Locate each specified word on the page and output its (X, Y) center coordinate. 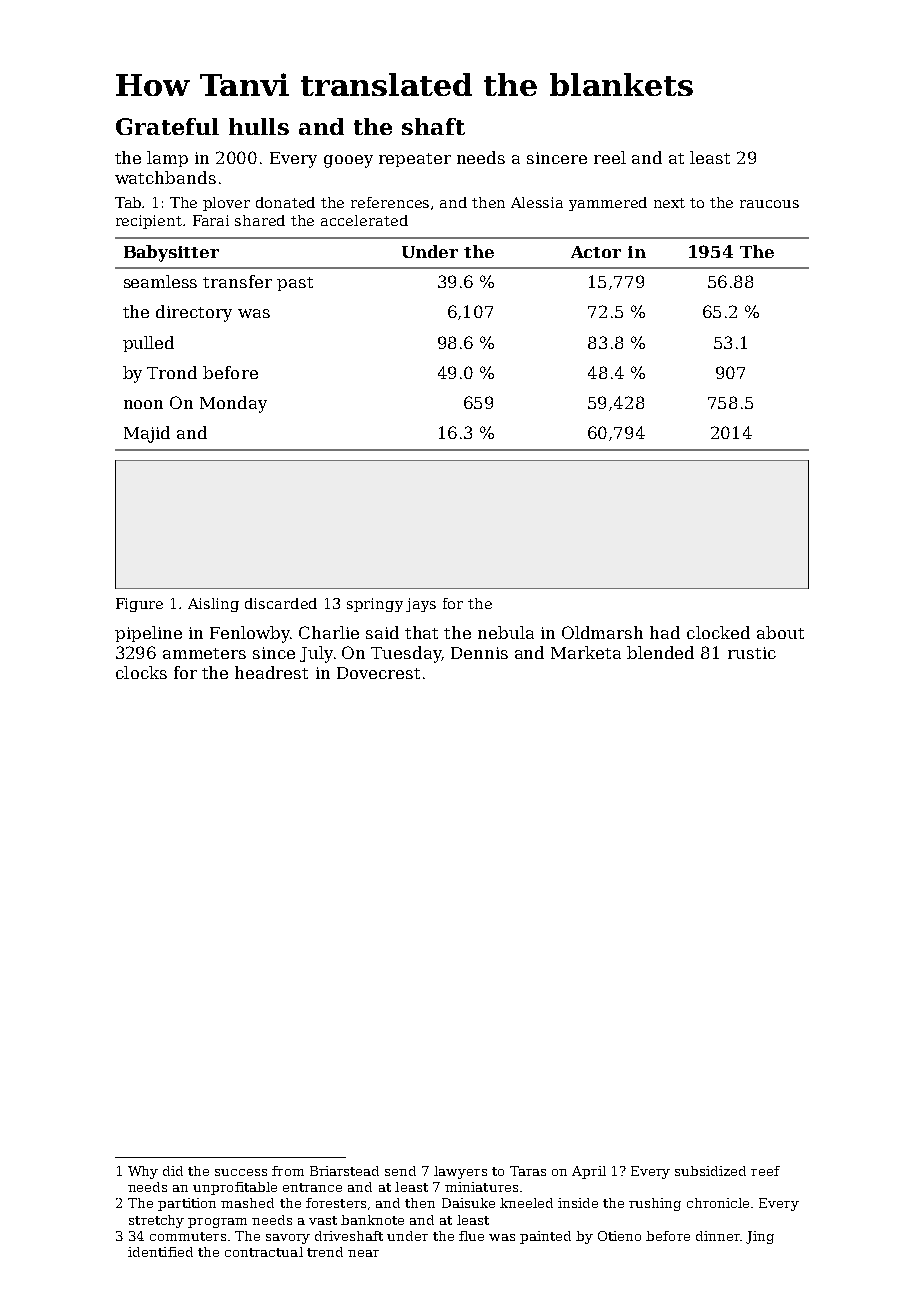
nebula (506, 632)
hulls (259, 126)
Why (143, 1172)
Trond (172, 372)
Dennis (479, 653)
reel (610, 157)
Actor (596, 252)
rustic (752, 653)
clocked (718, 632)
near (363, 1253)
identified (160, 1252)
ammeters (204, 653)
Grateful (167, 126)
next (669, 203)
